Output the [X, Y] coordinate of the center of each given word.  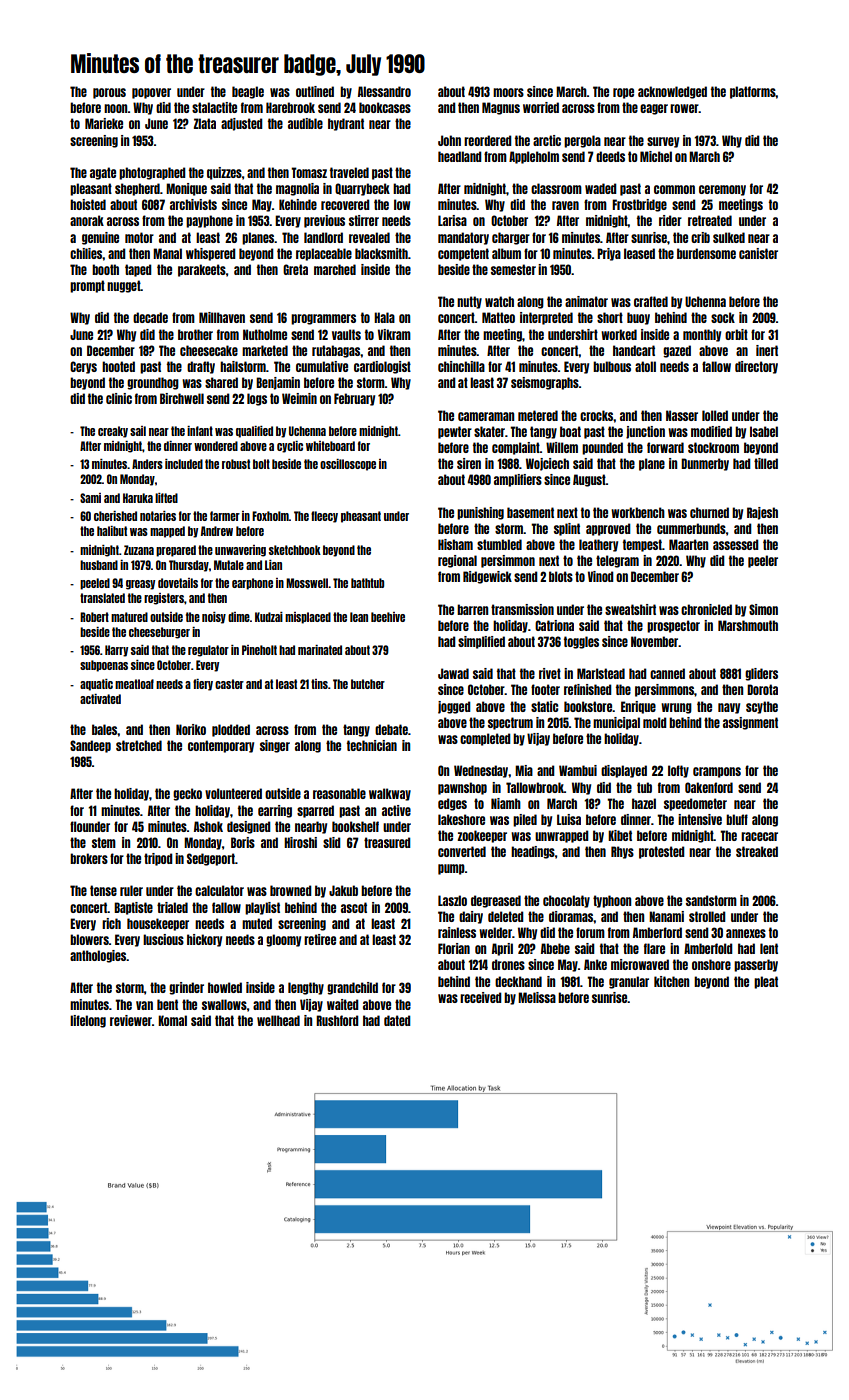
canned [667, 673]
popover [151, 93]
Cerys [83, 367]
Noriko [191, 729]
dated [397, 1020]
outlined [315, 91]
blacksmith [381, 253]
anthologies [98, 956]
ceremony [722, 190]
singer [275, 746]
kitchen [671, 981]
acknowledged [672, 92]
